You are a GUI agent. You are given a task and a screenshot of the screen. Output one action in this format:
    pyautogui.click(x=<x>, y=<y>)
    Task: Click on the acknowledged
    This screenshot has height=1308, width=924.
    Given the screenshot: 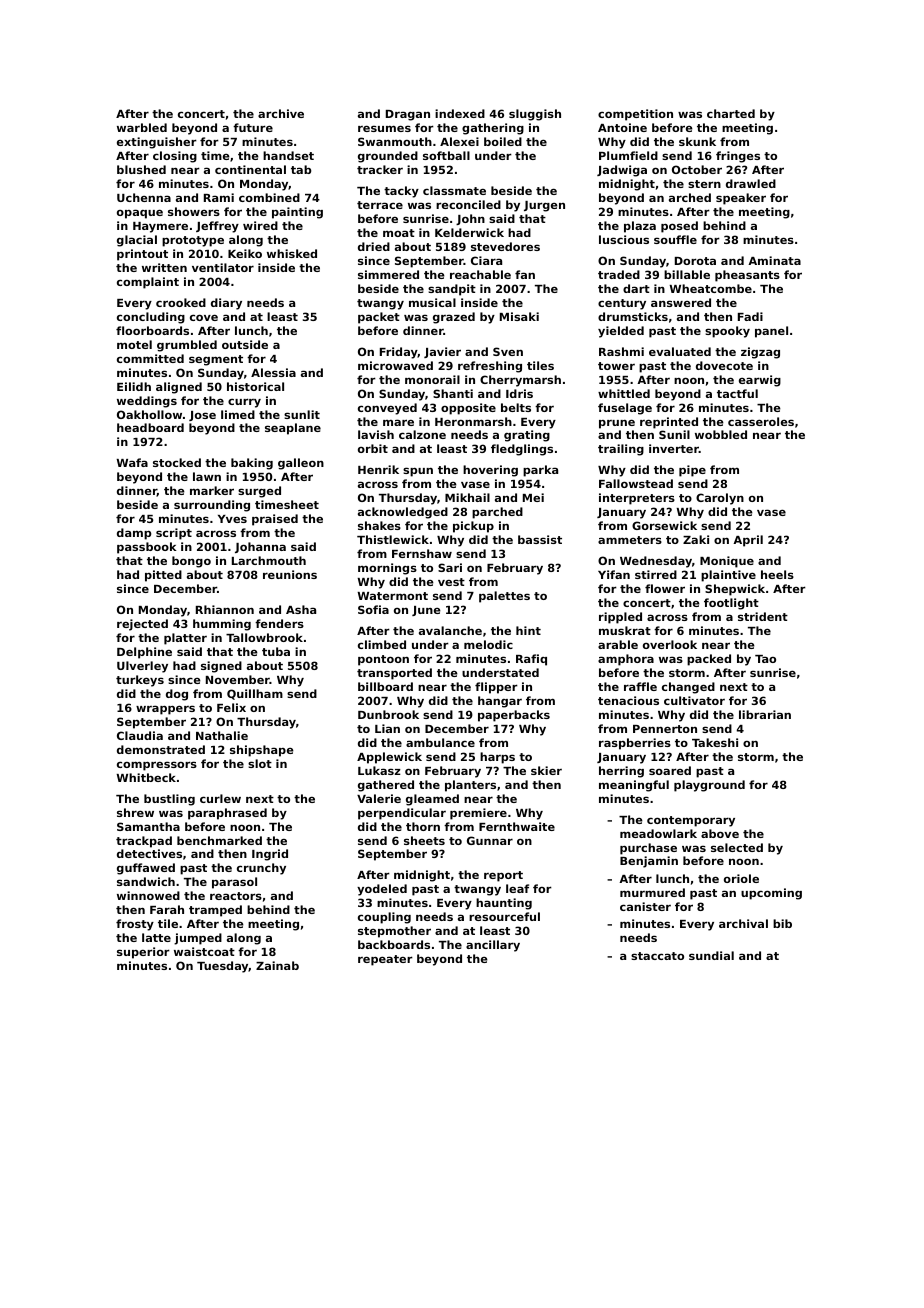 What is the action you would take?
    pyautogui.click(x=403, y=513)
